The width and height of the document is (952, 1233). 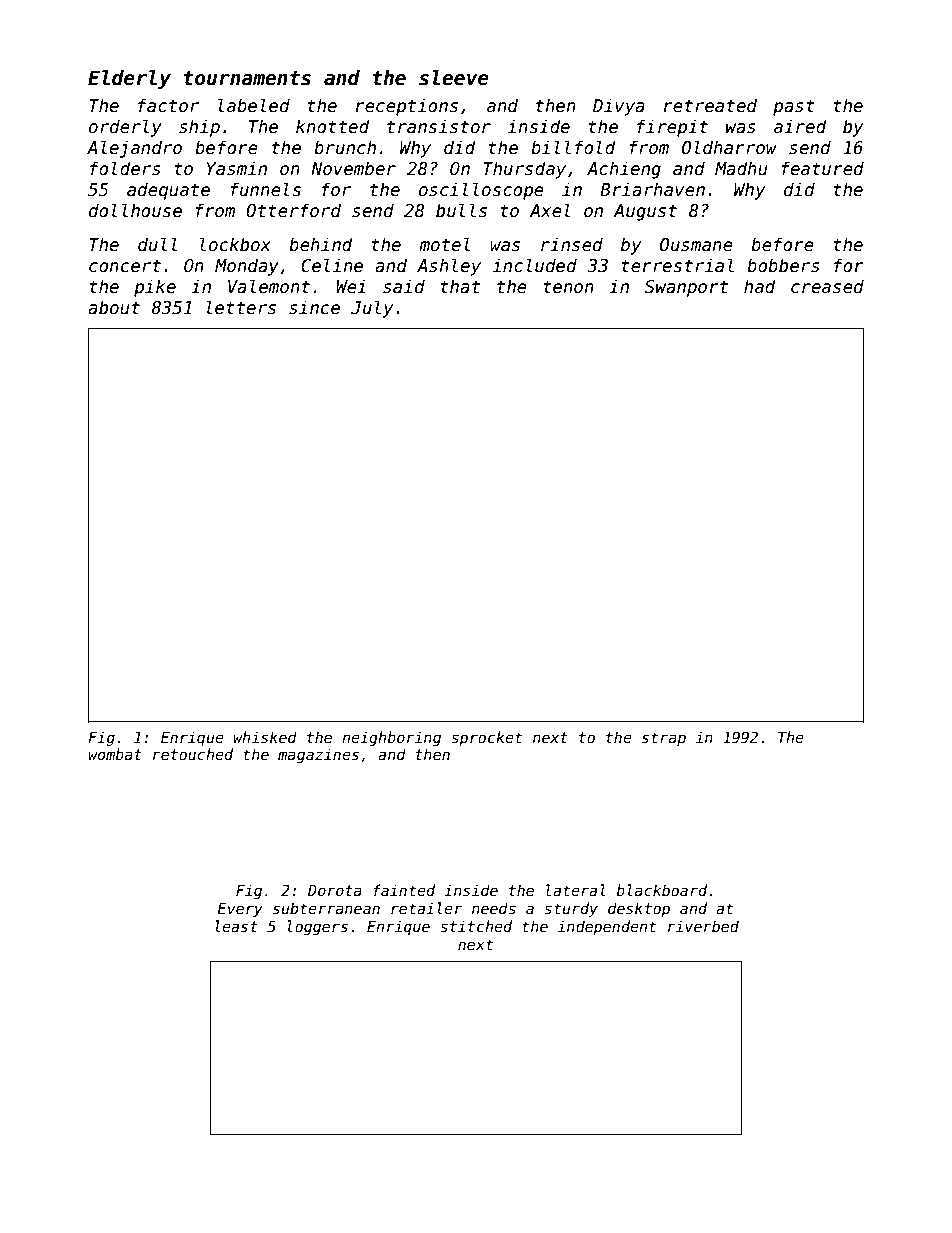 I want to click on knotted, so click(x=333, y=126).
